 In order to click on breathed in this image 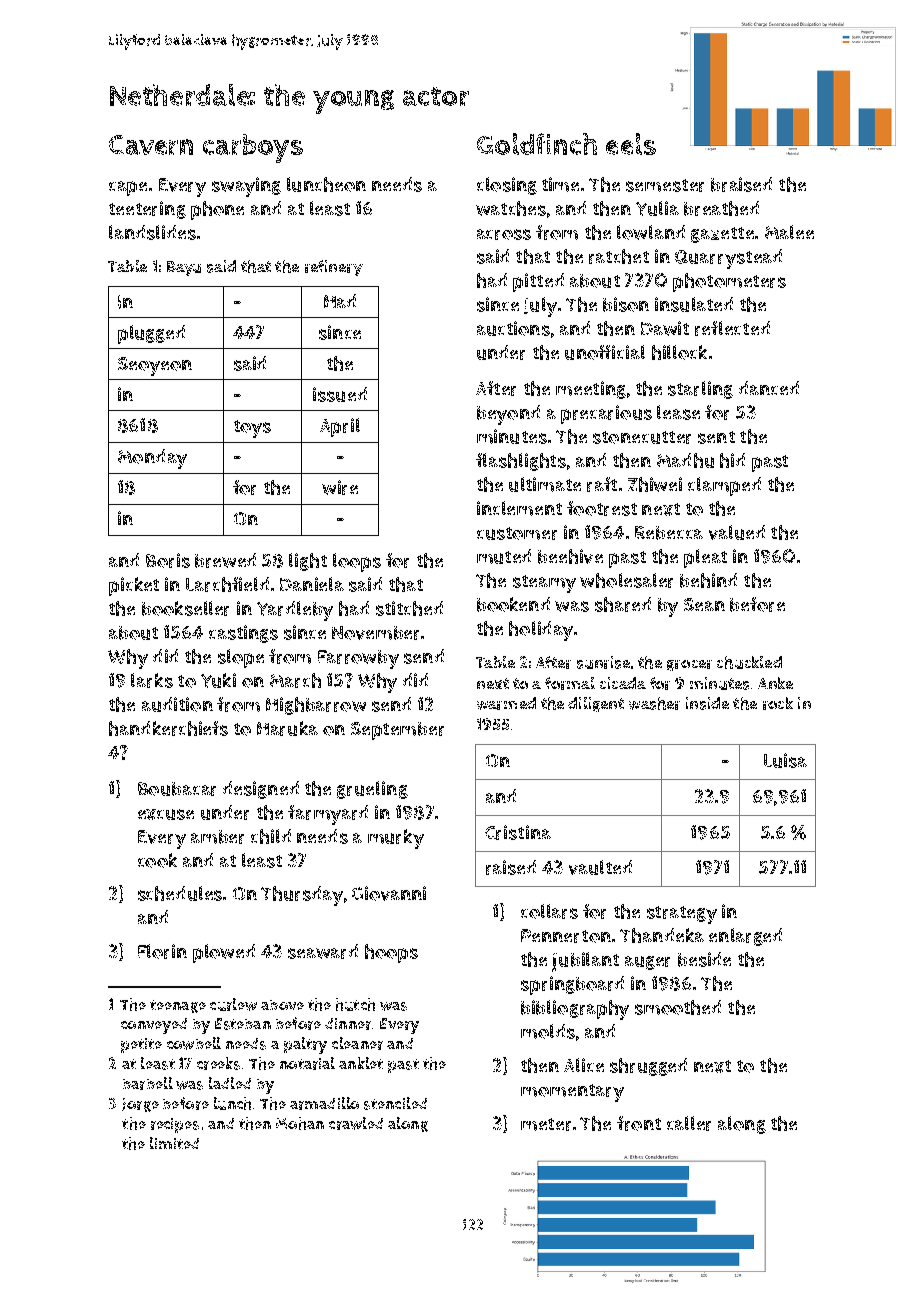, I will do `click(721, 208)`.
